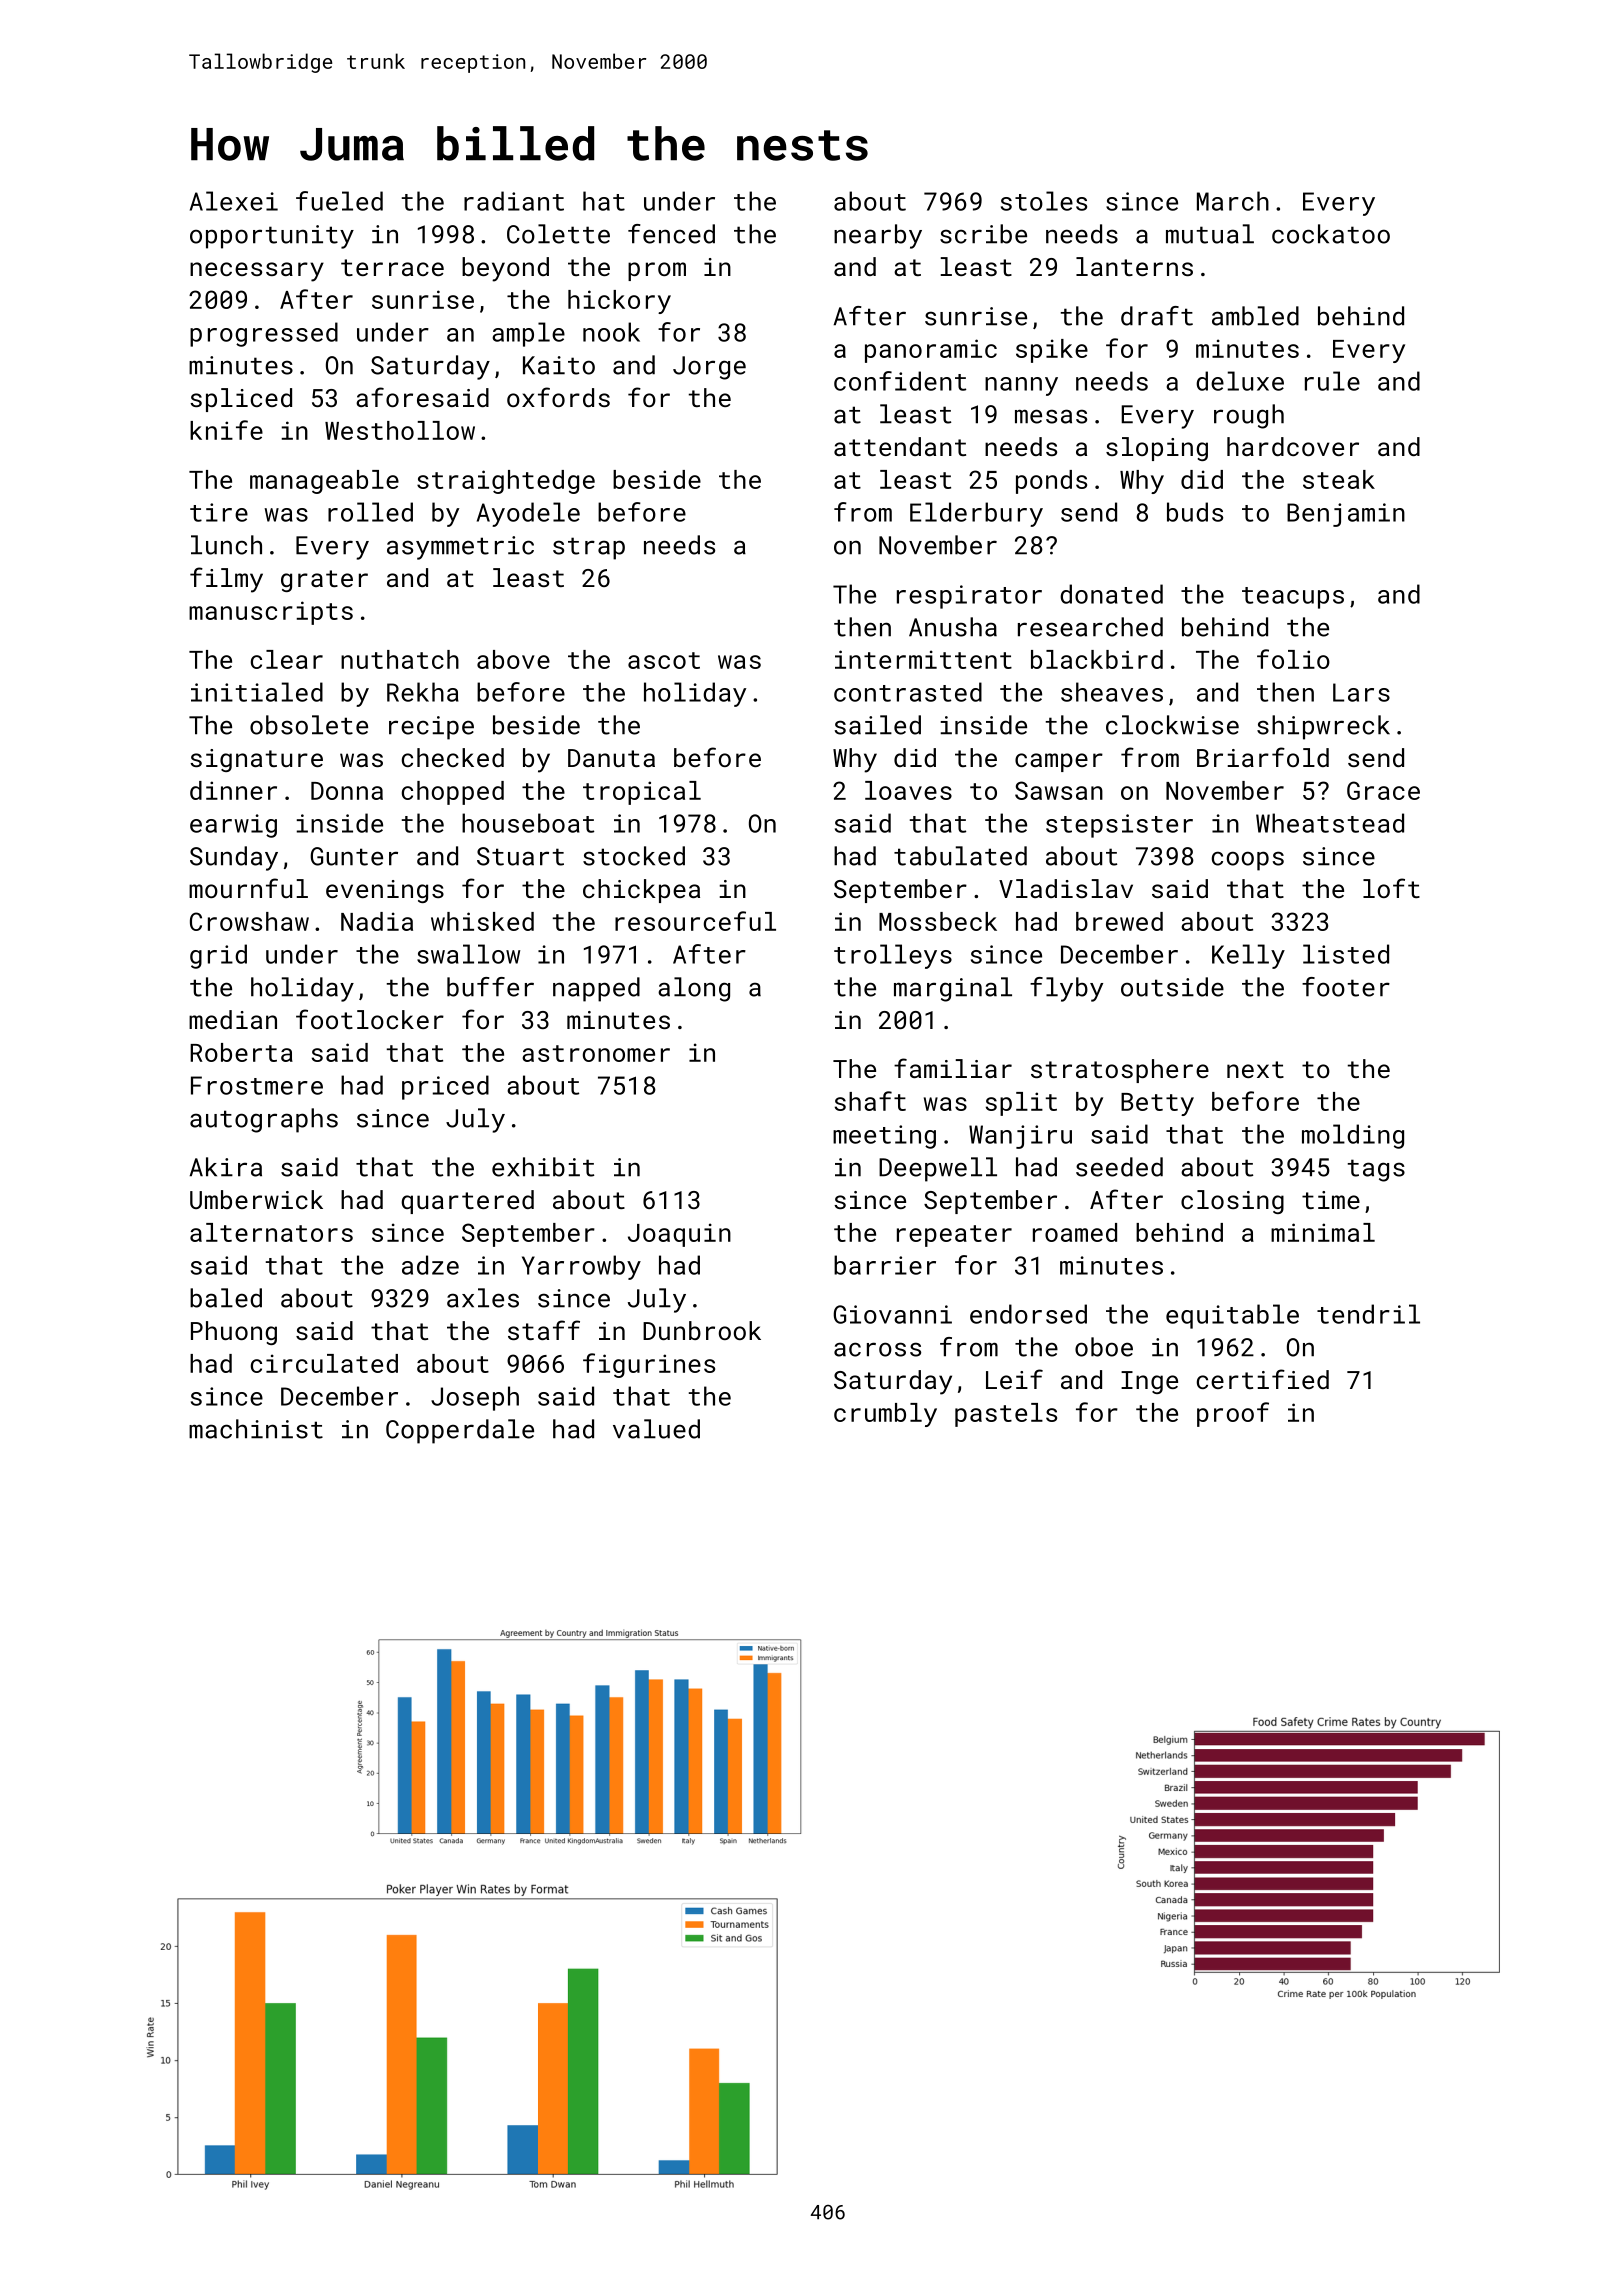 The image size is (1620, 2292). What do you see at coordinates (256, 760) in the document?
I see `signature` at bounding box center [256, 760].
